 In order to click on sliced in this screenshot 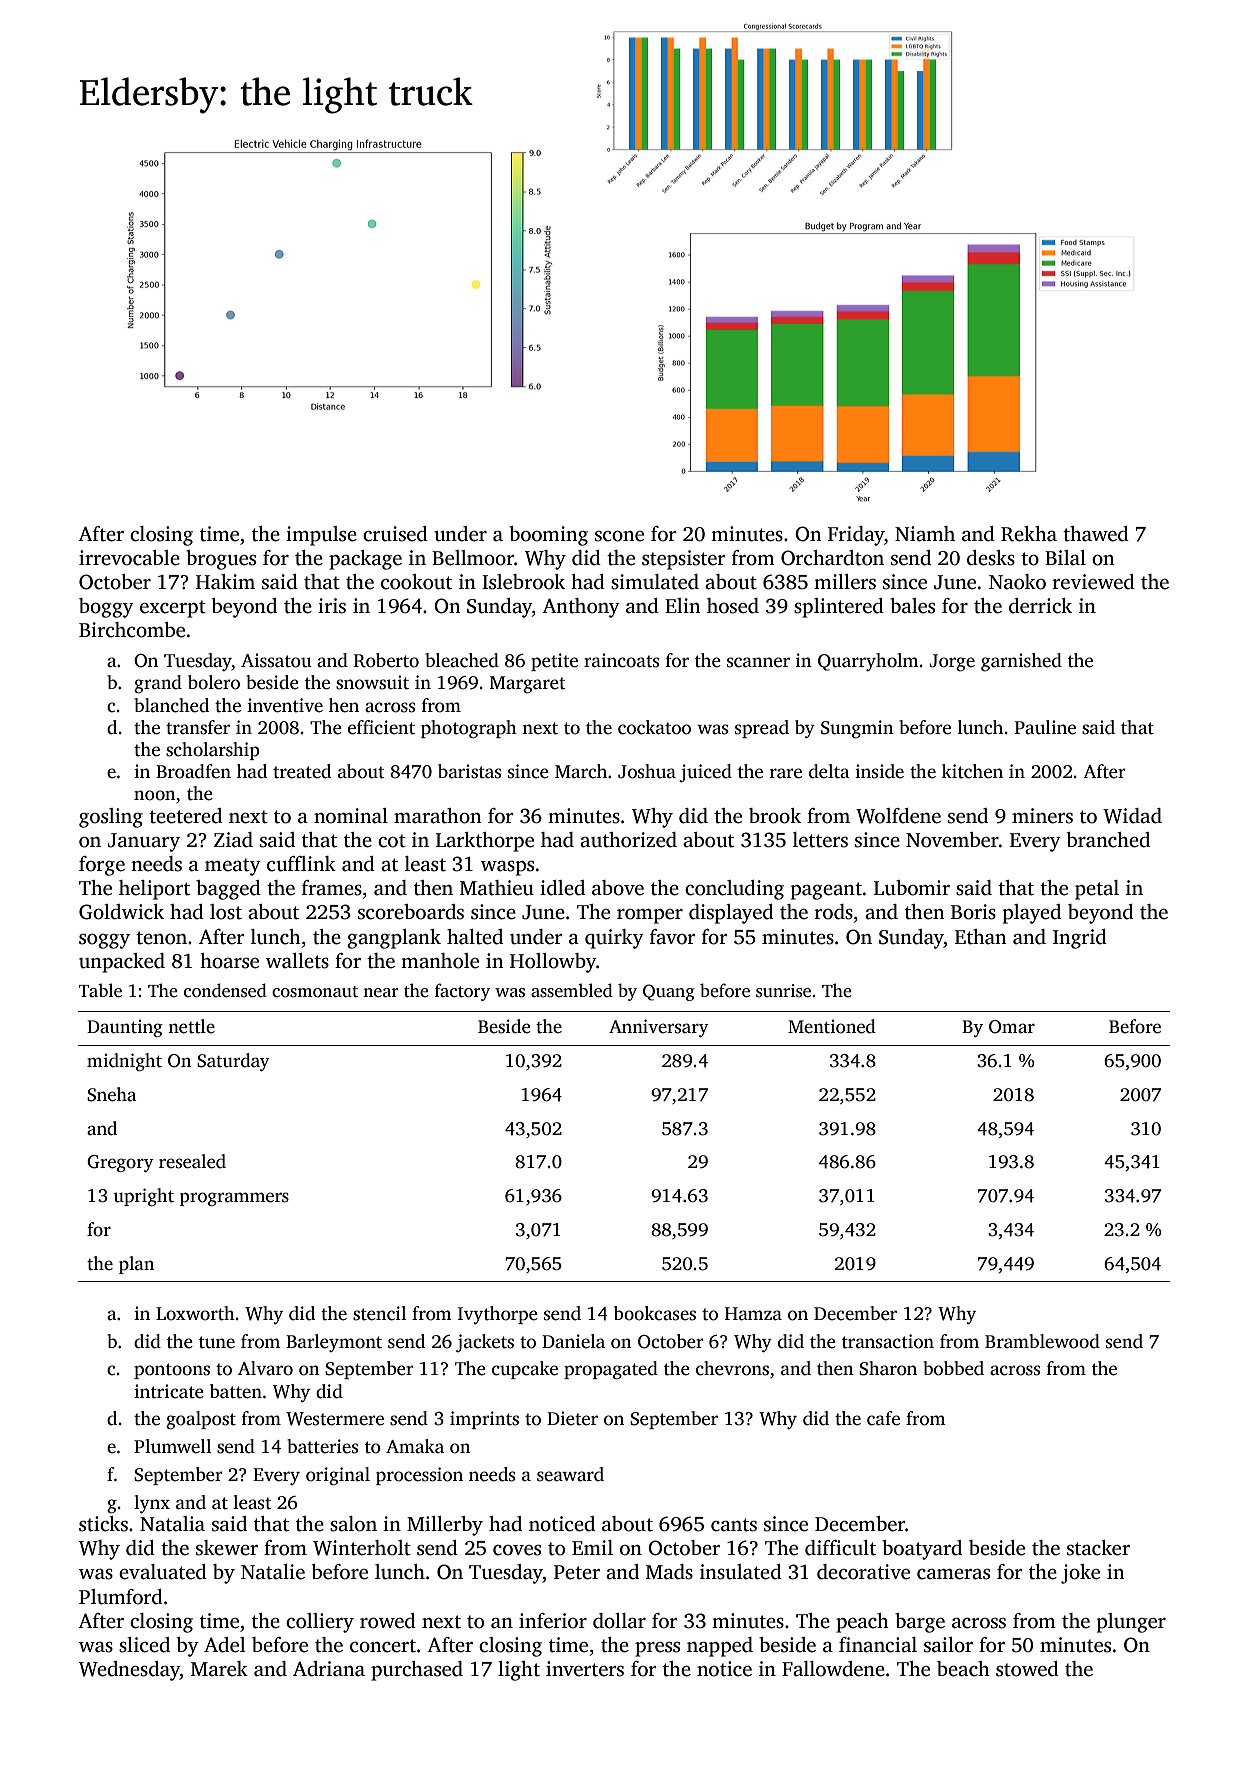, I will do `click(144, 1645)`.
